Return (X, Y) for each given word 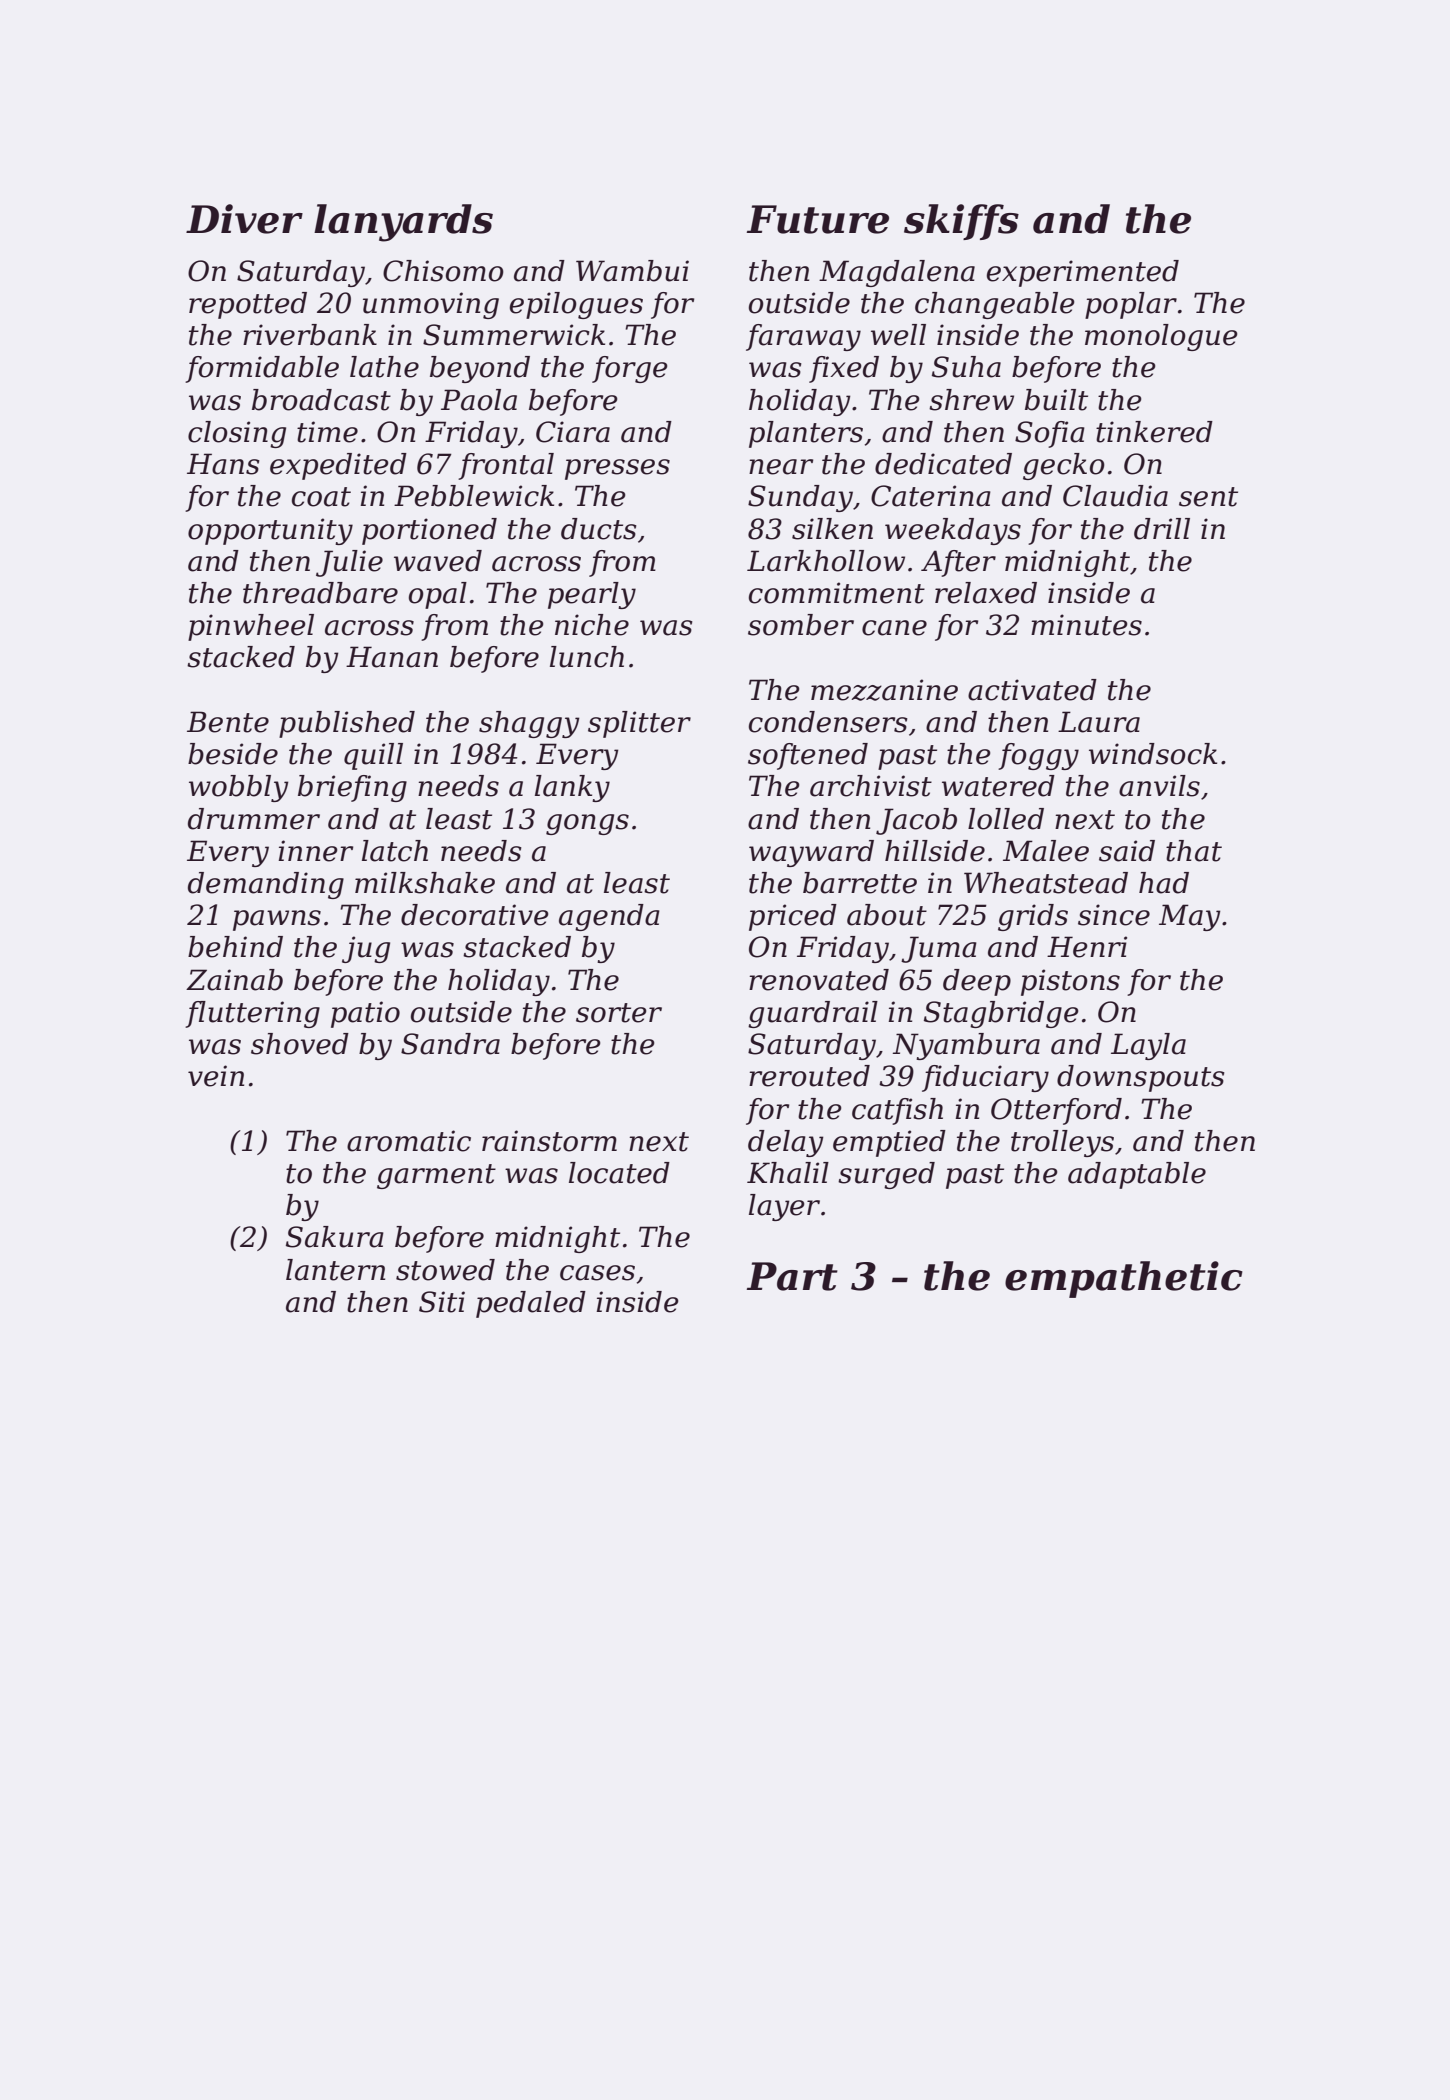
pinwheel (251, 627)
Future (818, 219)
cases (597, 1273)
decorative (475, 915)
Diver (244, 219)
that (1194, 851)
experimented (1083, 273)
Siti (442, 1302)
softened (808, 756)
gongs (587, 824)
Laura (1099, 722)
